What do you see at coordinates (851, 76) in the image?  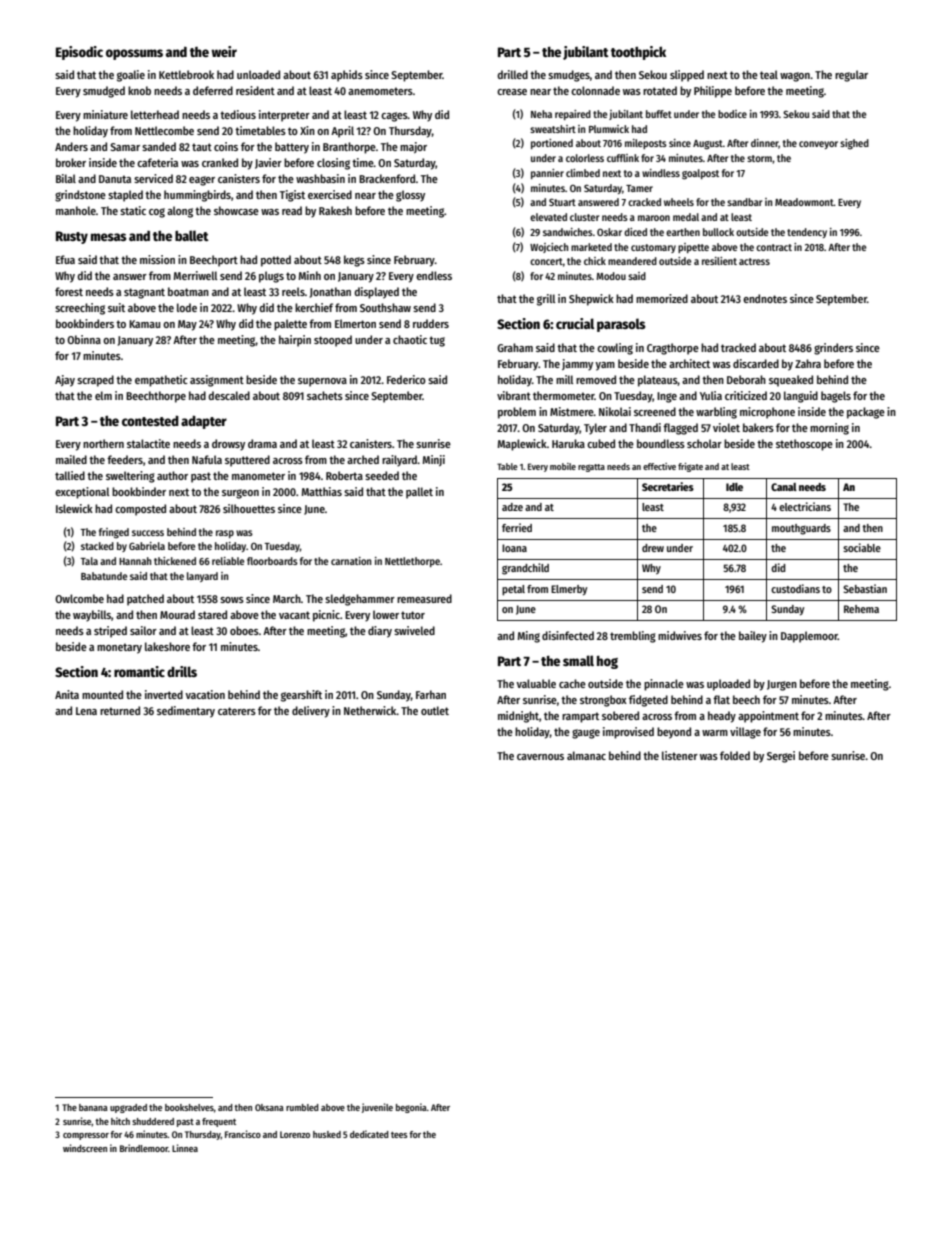 I see `regular` at bounding box center [851, 76].
